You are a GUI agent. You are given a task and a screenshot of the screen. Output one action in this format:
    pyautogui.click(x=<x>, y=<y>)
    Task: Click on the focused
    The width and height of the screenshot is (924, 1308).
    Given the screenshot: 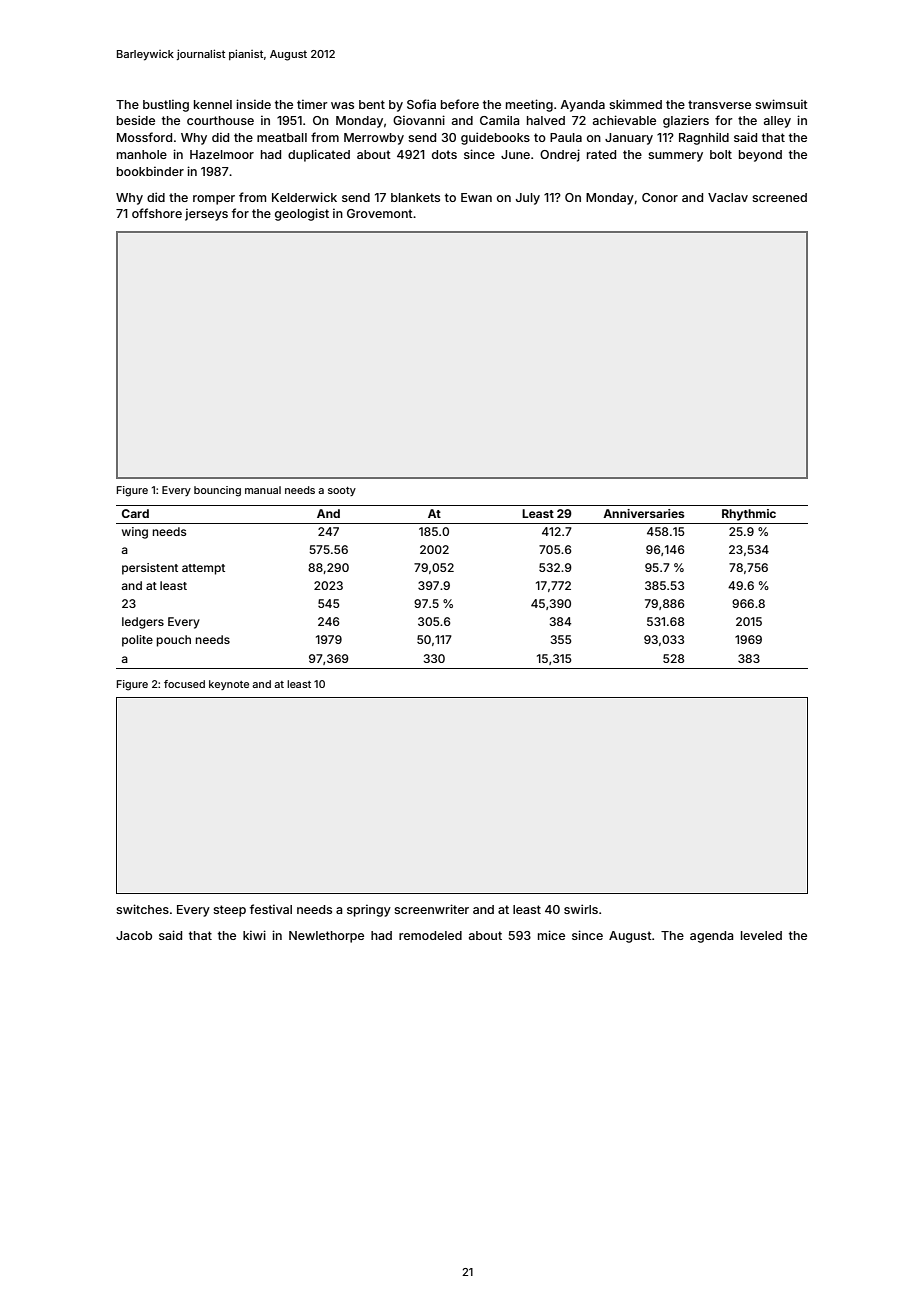 What is the action you would take?
    pyautogui.click(x=184, y=684)
